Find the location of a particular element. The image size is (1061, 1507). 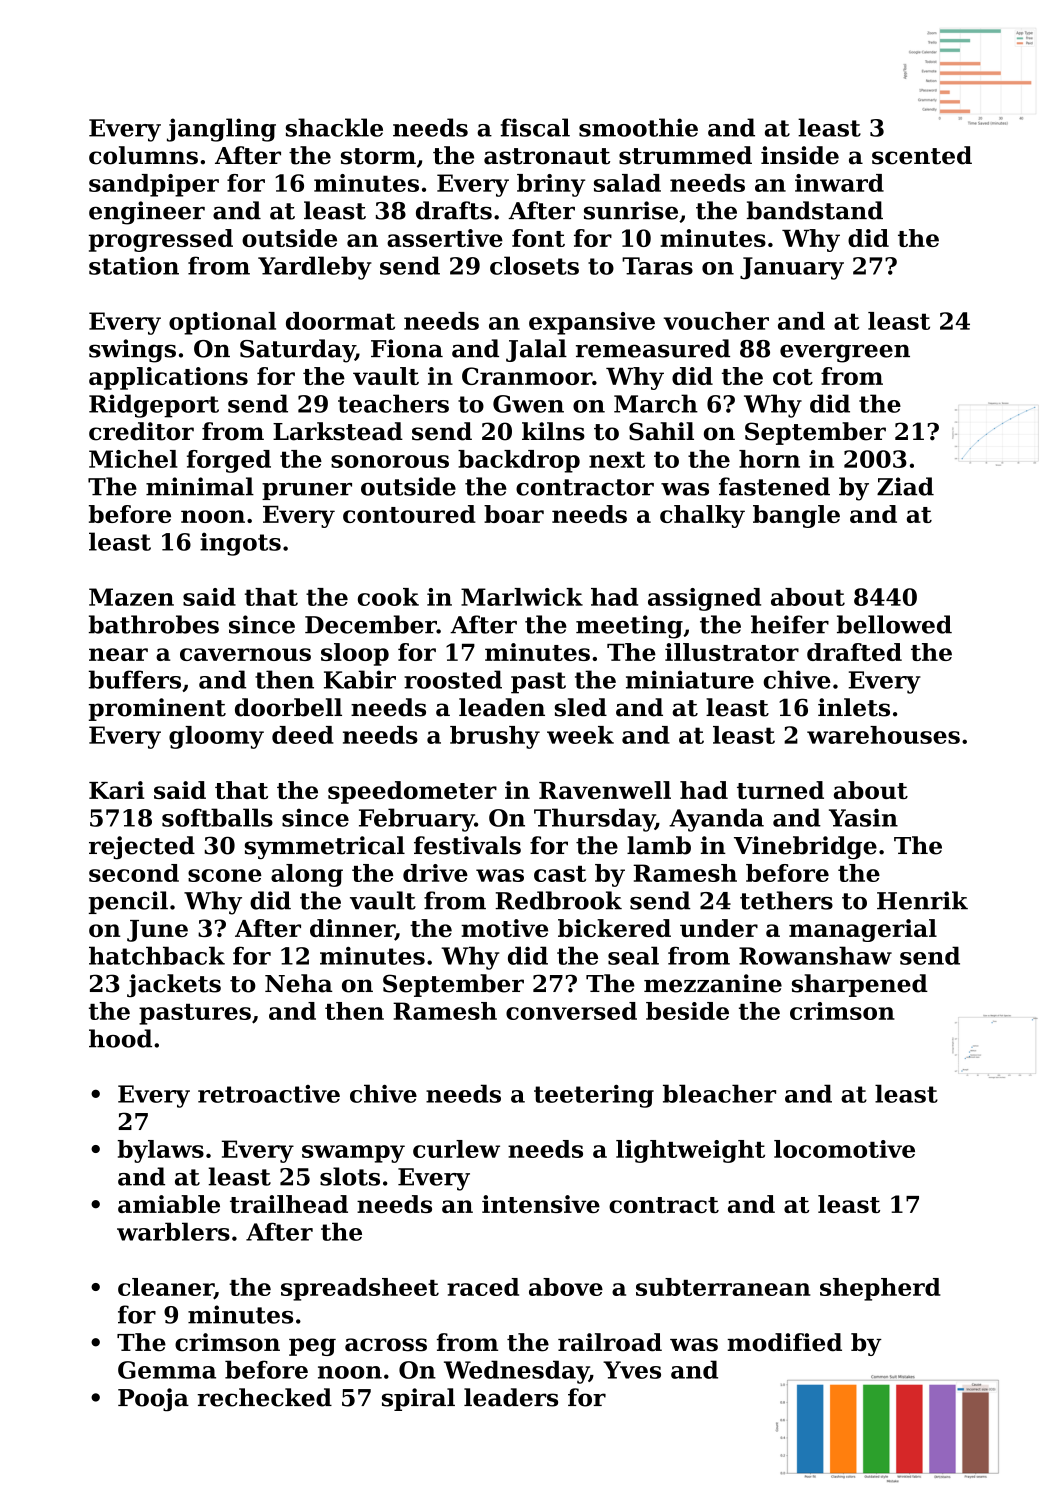

storm is located at coordinates (378, 156).
